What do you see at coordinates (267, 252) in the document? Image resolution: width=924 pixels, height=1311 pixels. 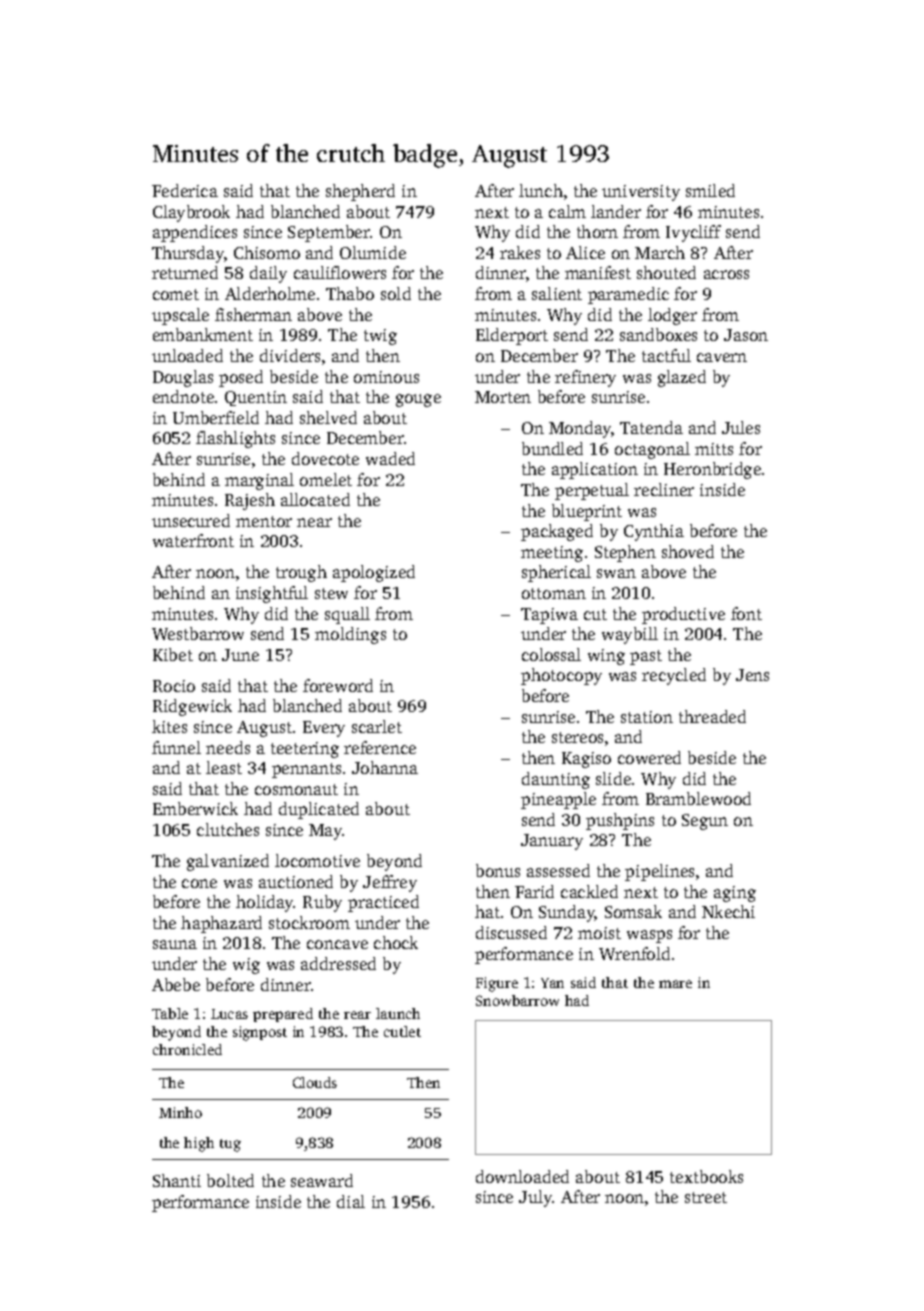 I see `Chisomo` at bounding box center [267, 252].
